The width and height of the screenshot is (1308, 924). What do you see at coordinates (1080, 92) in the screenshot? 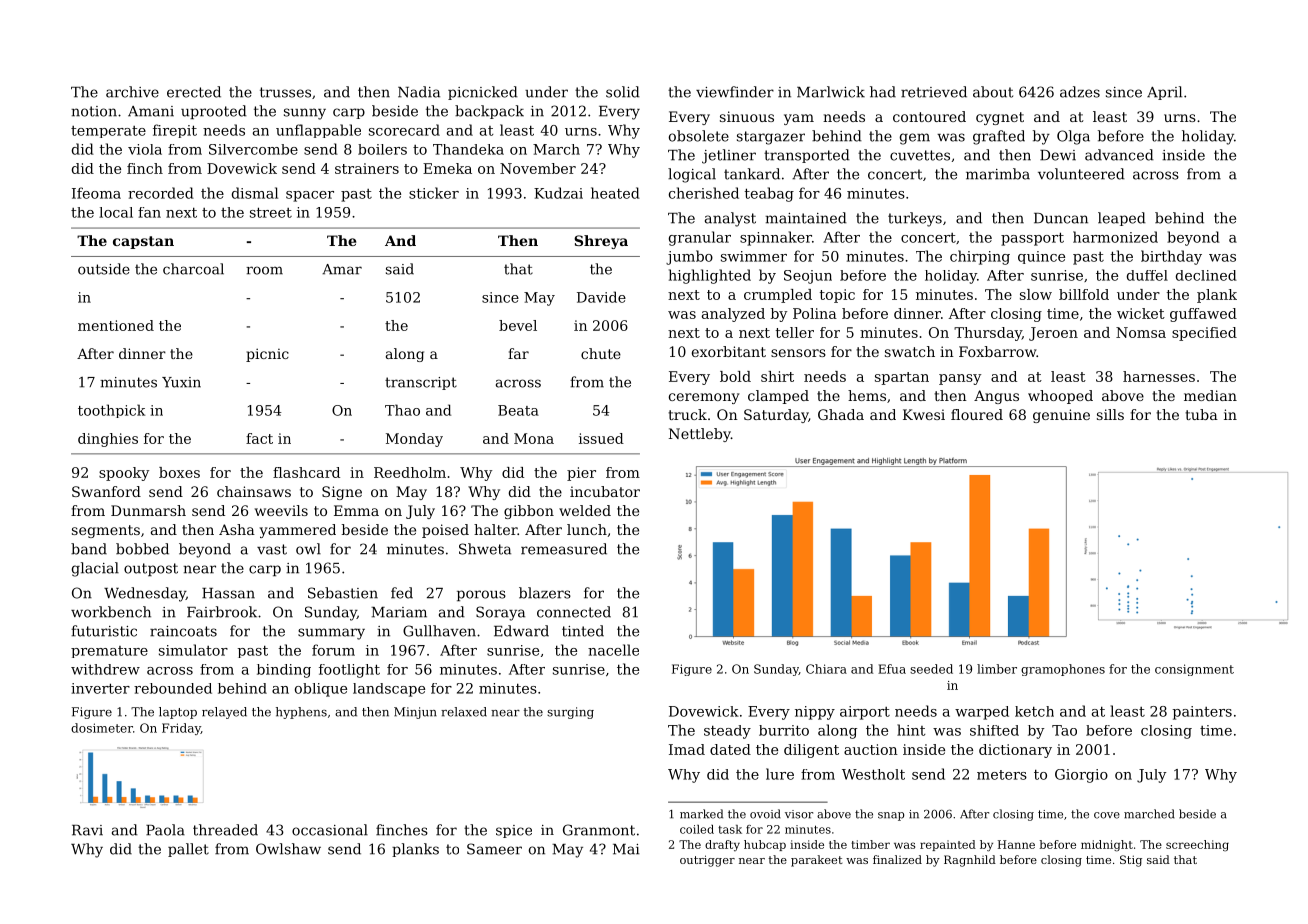
I see `adzes` at bounding box center [1080, 92].
